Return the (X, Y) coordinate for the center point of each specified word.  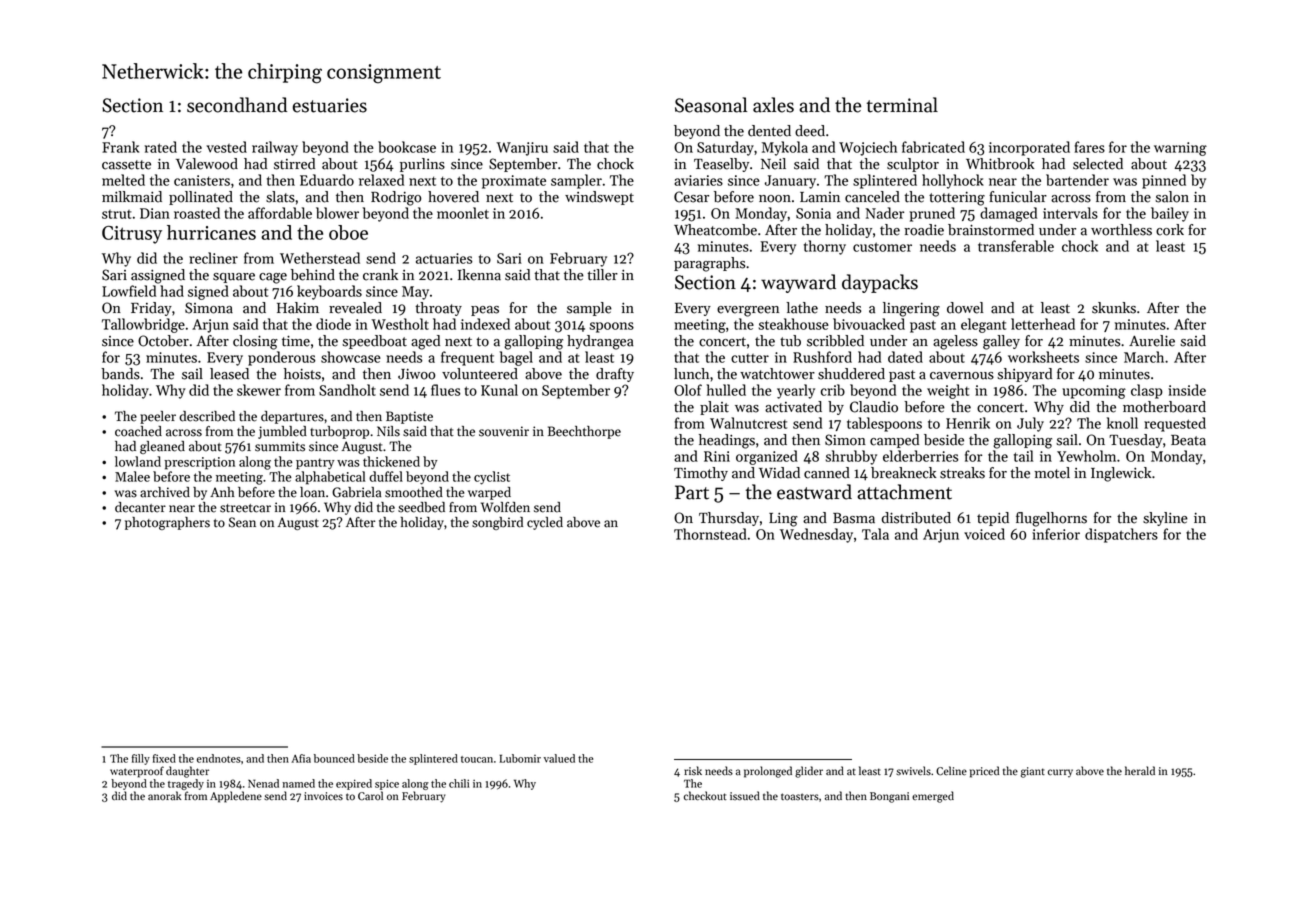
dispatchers (1121, 535)
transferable (1016, 246)
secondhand (237, 105)
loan (312, 492)
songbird (497, 523)
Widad (779, 473)
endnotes (219, 758)
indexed (485, 324)
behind (313, 275)
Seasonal (711, 105)
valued (559, 758)
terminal (902, 105)
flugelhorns (1051, 519)
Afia (301, 758)
